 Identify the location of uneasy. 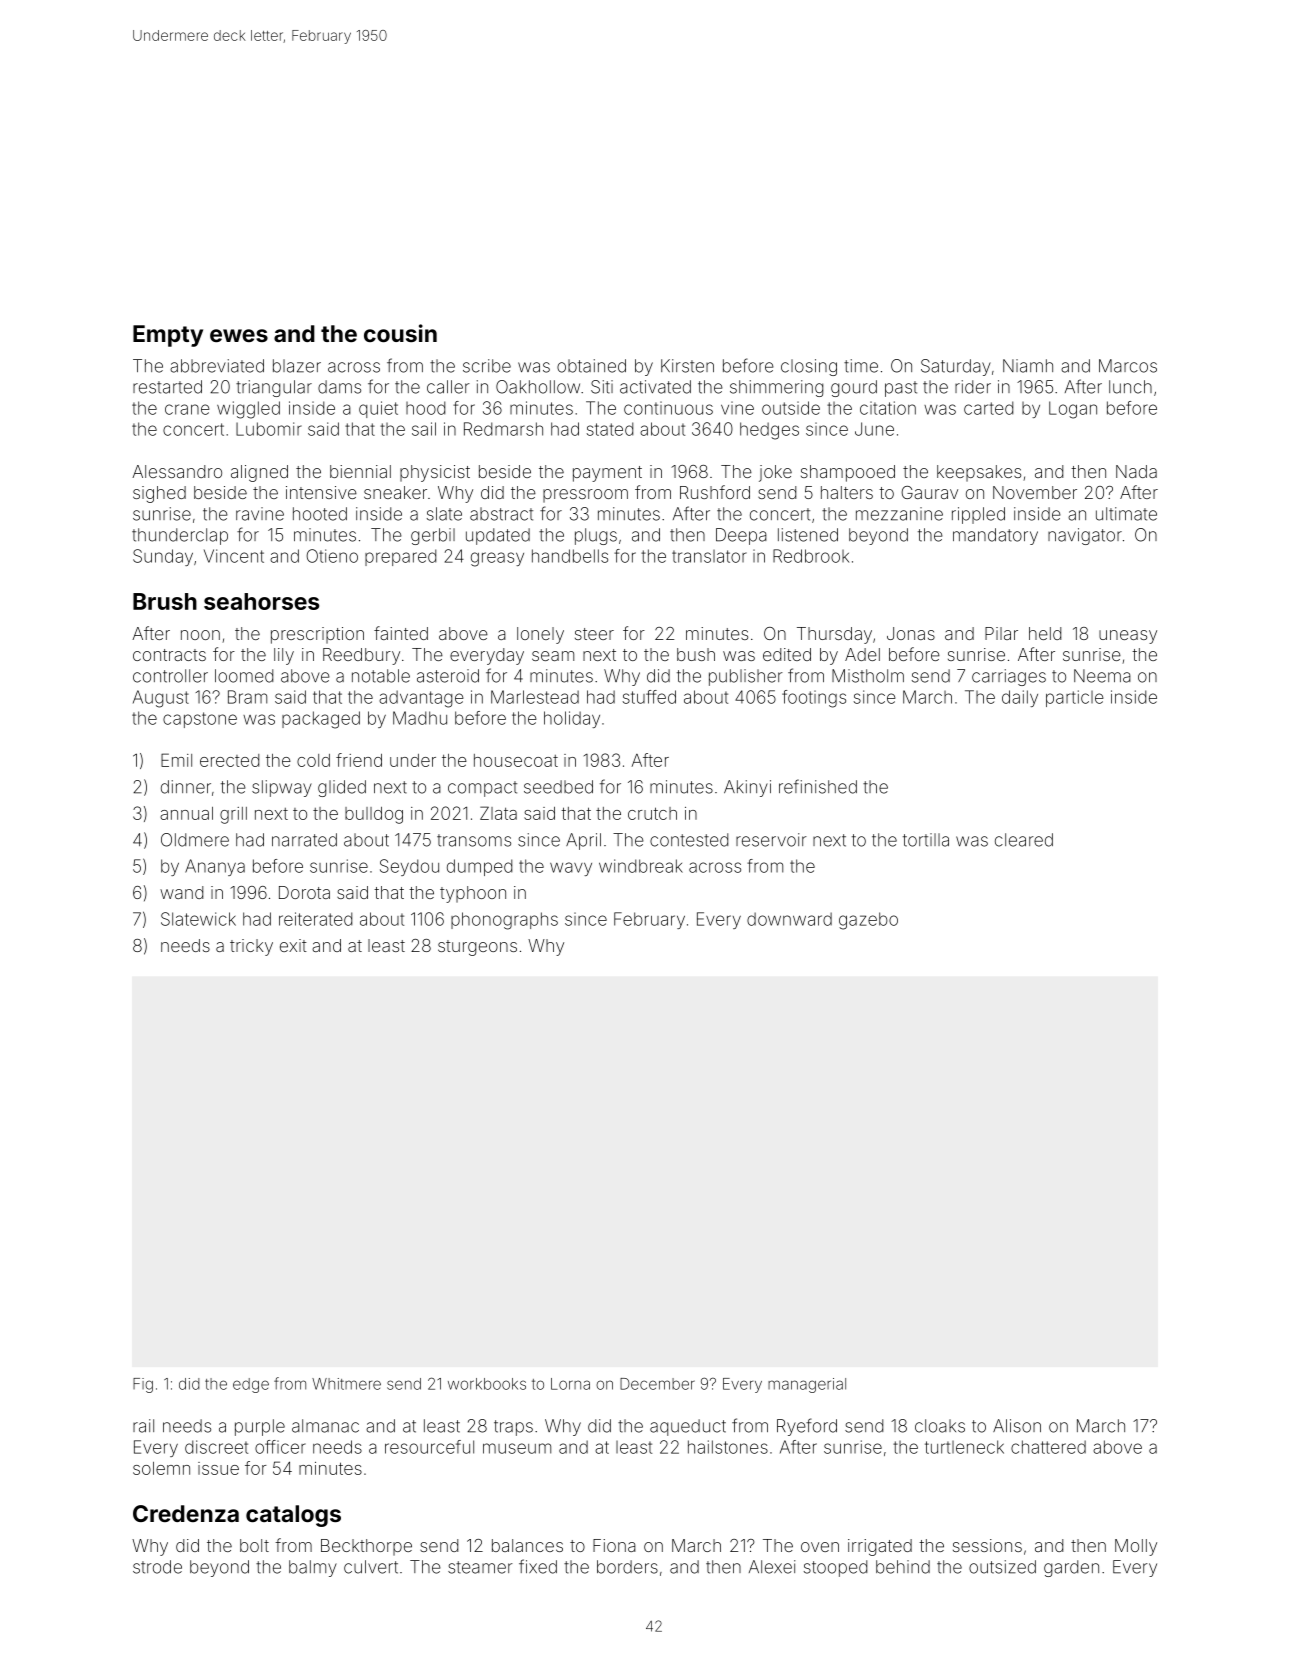
(1128, 637).
